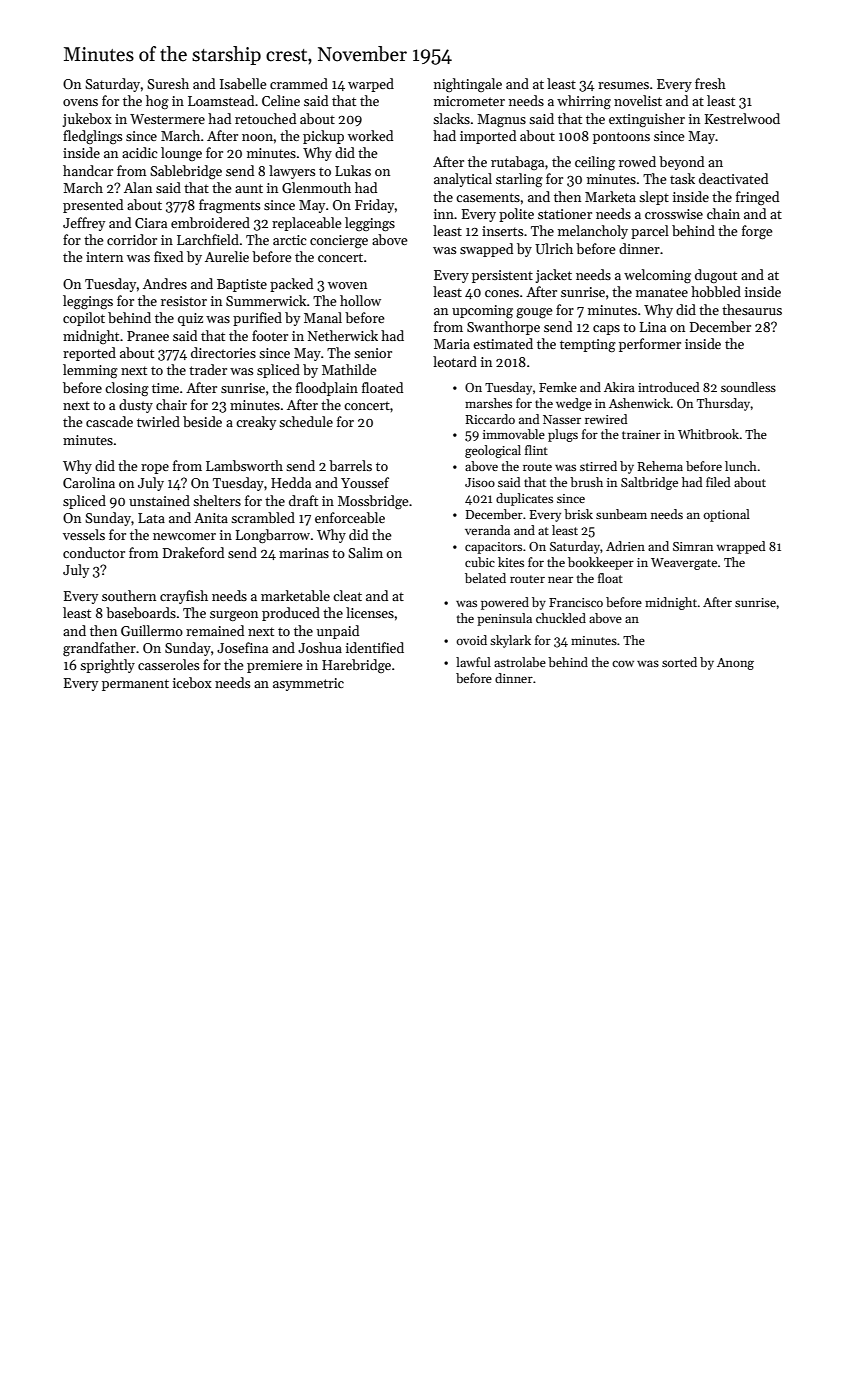  I want to click on fresh, so click(710, 83).
